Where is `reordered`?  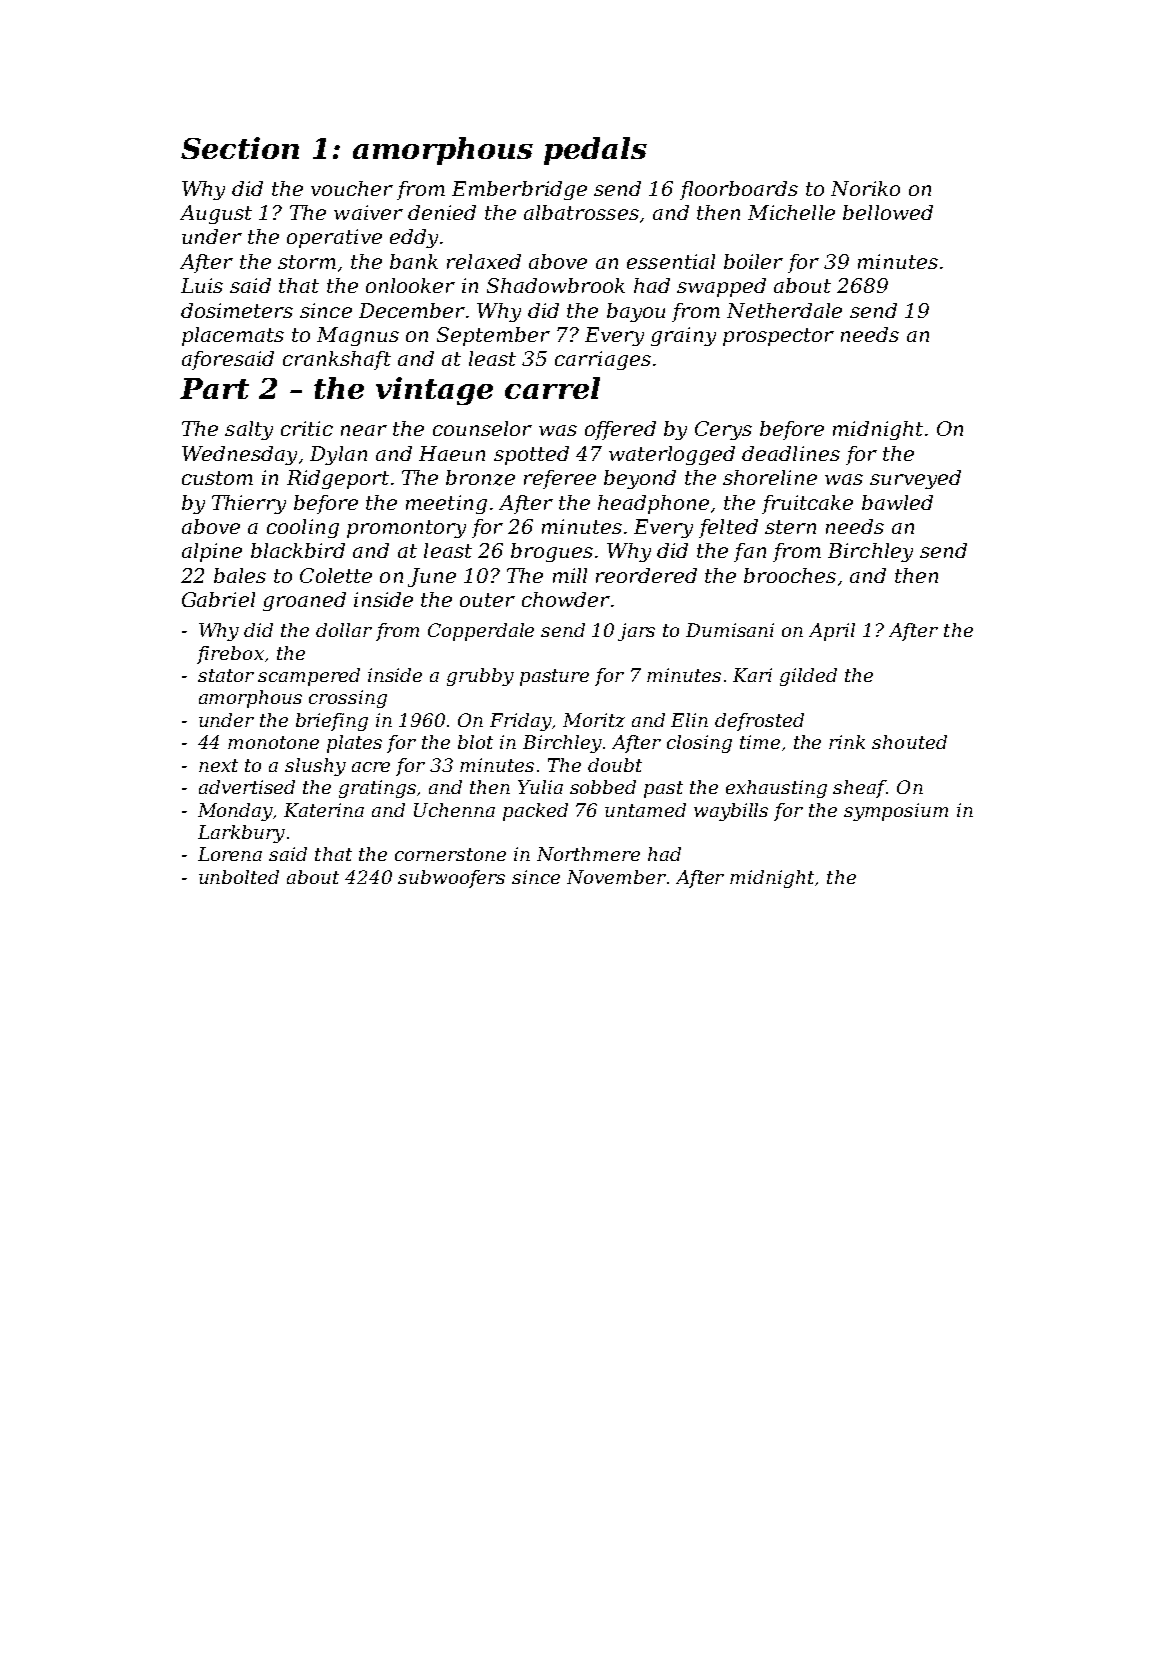 reordered is located at coordinates (646, 575).
